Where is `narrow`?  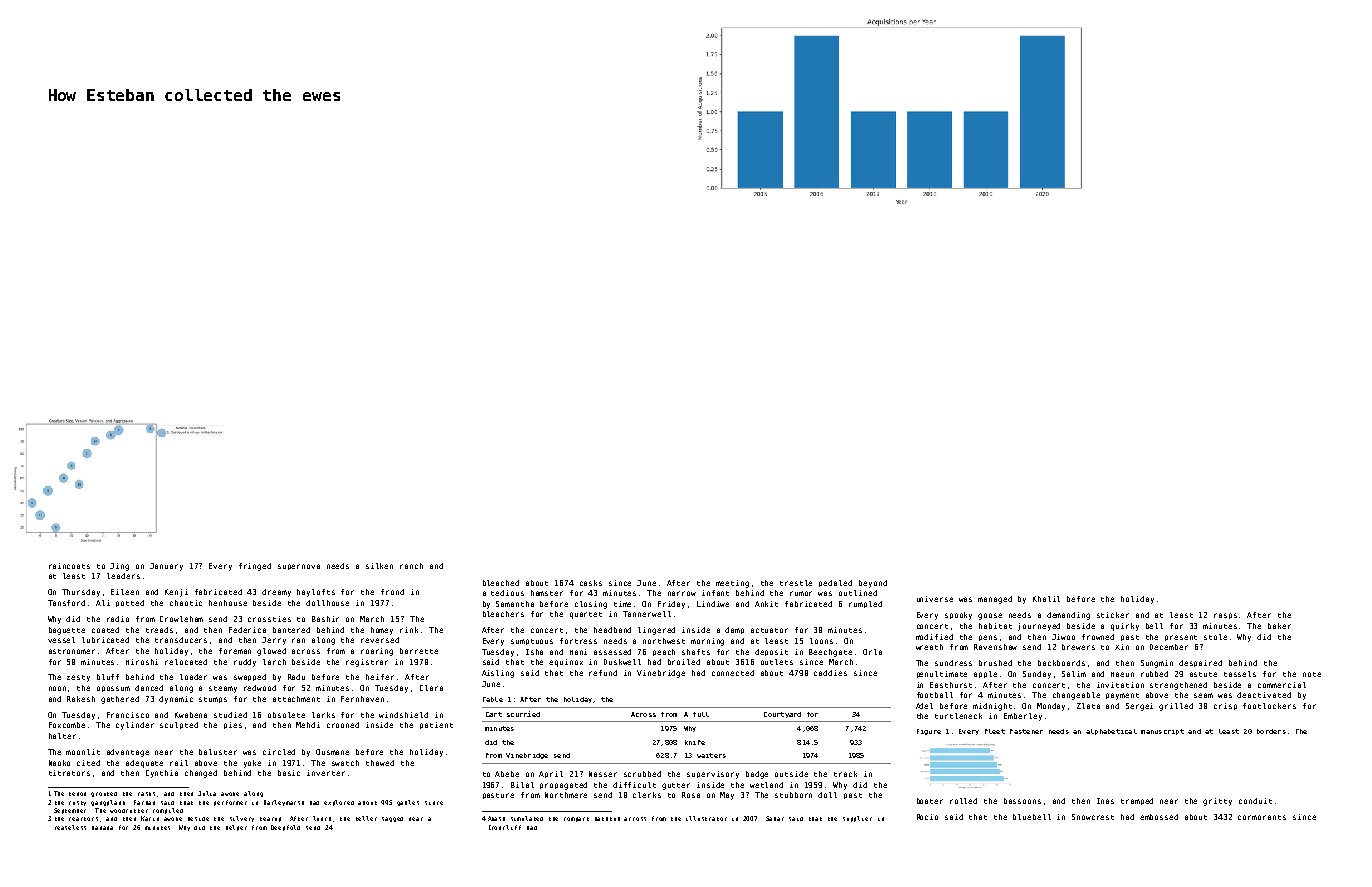 narrow is located at coordinates (682, 593).
